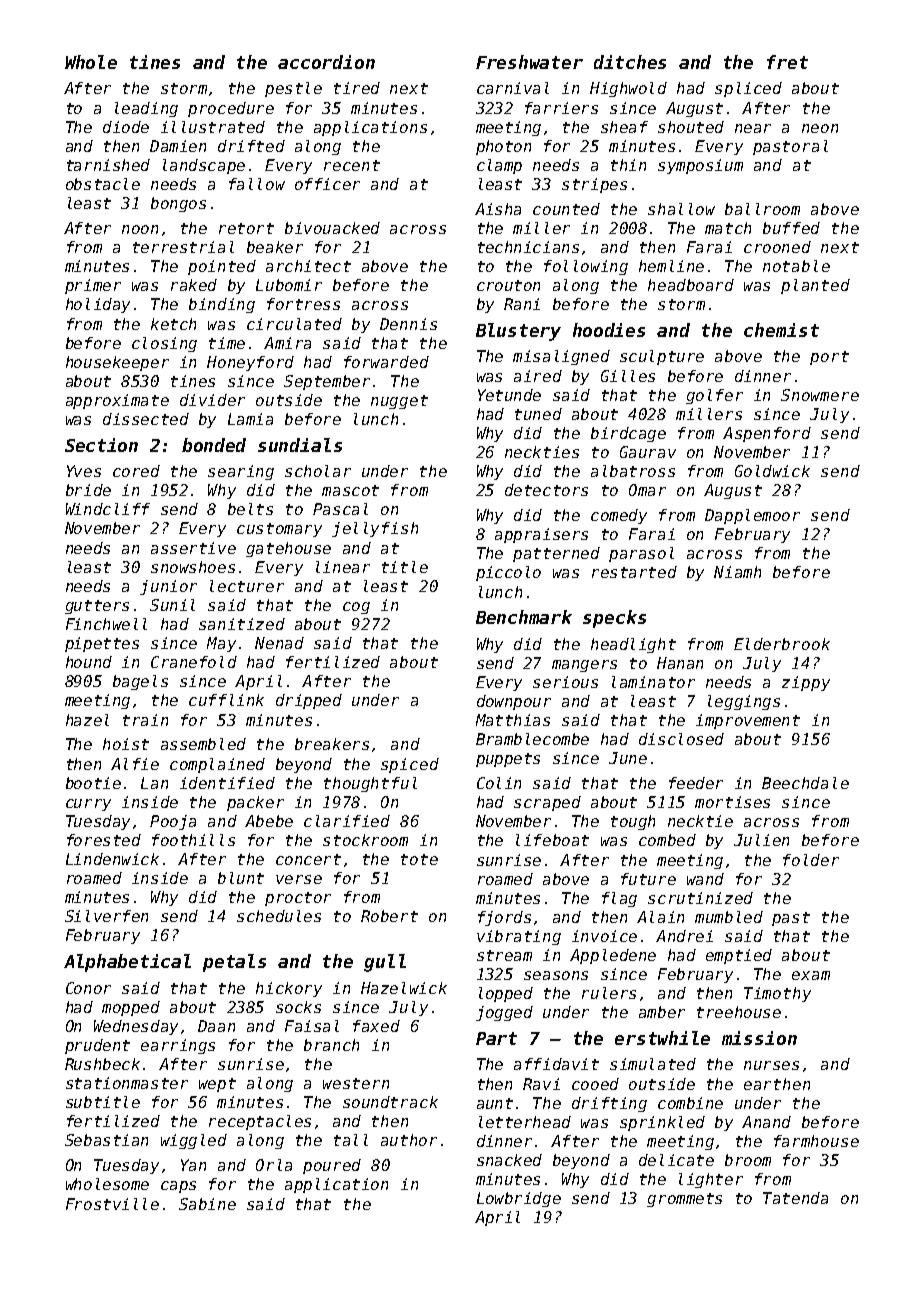  Describe the element at coordinates (255, 803) in the screenshot. I see `packer` at that location.
